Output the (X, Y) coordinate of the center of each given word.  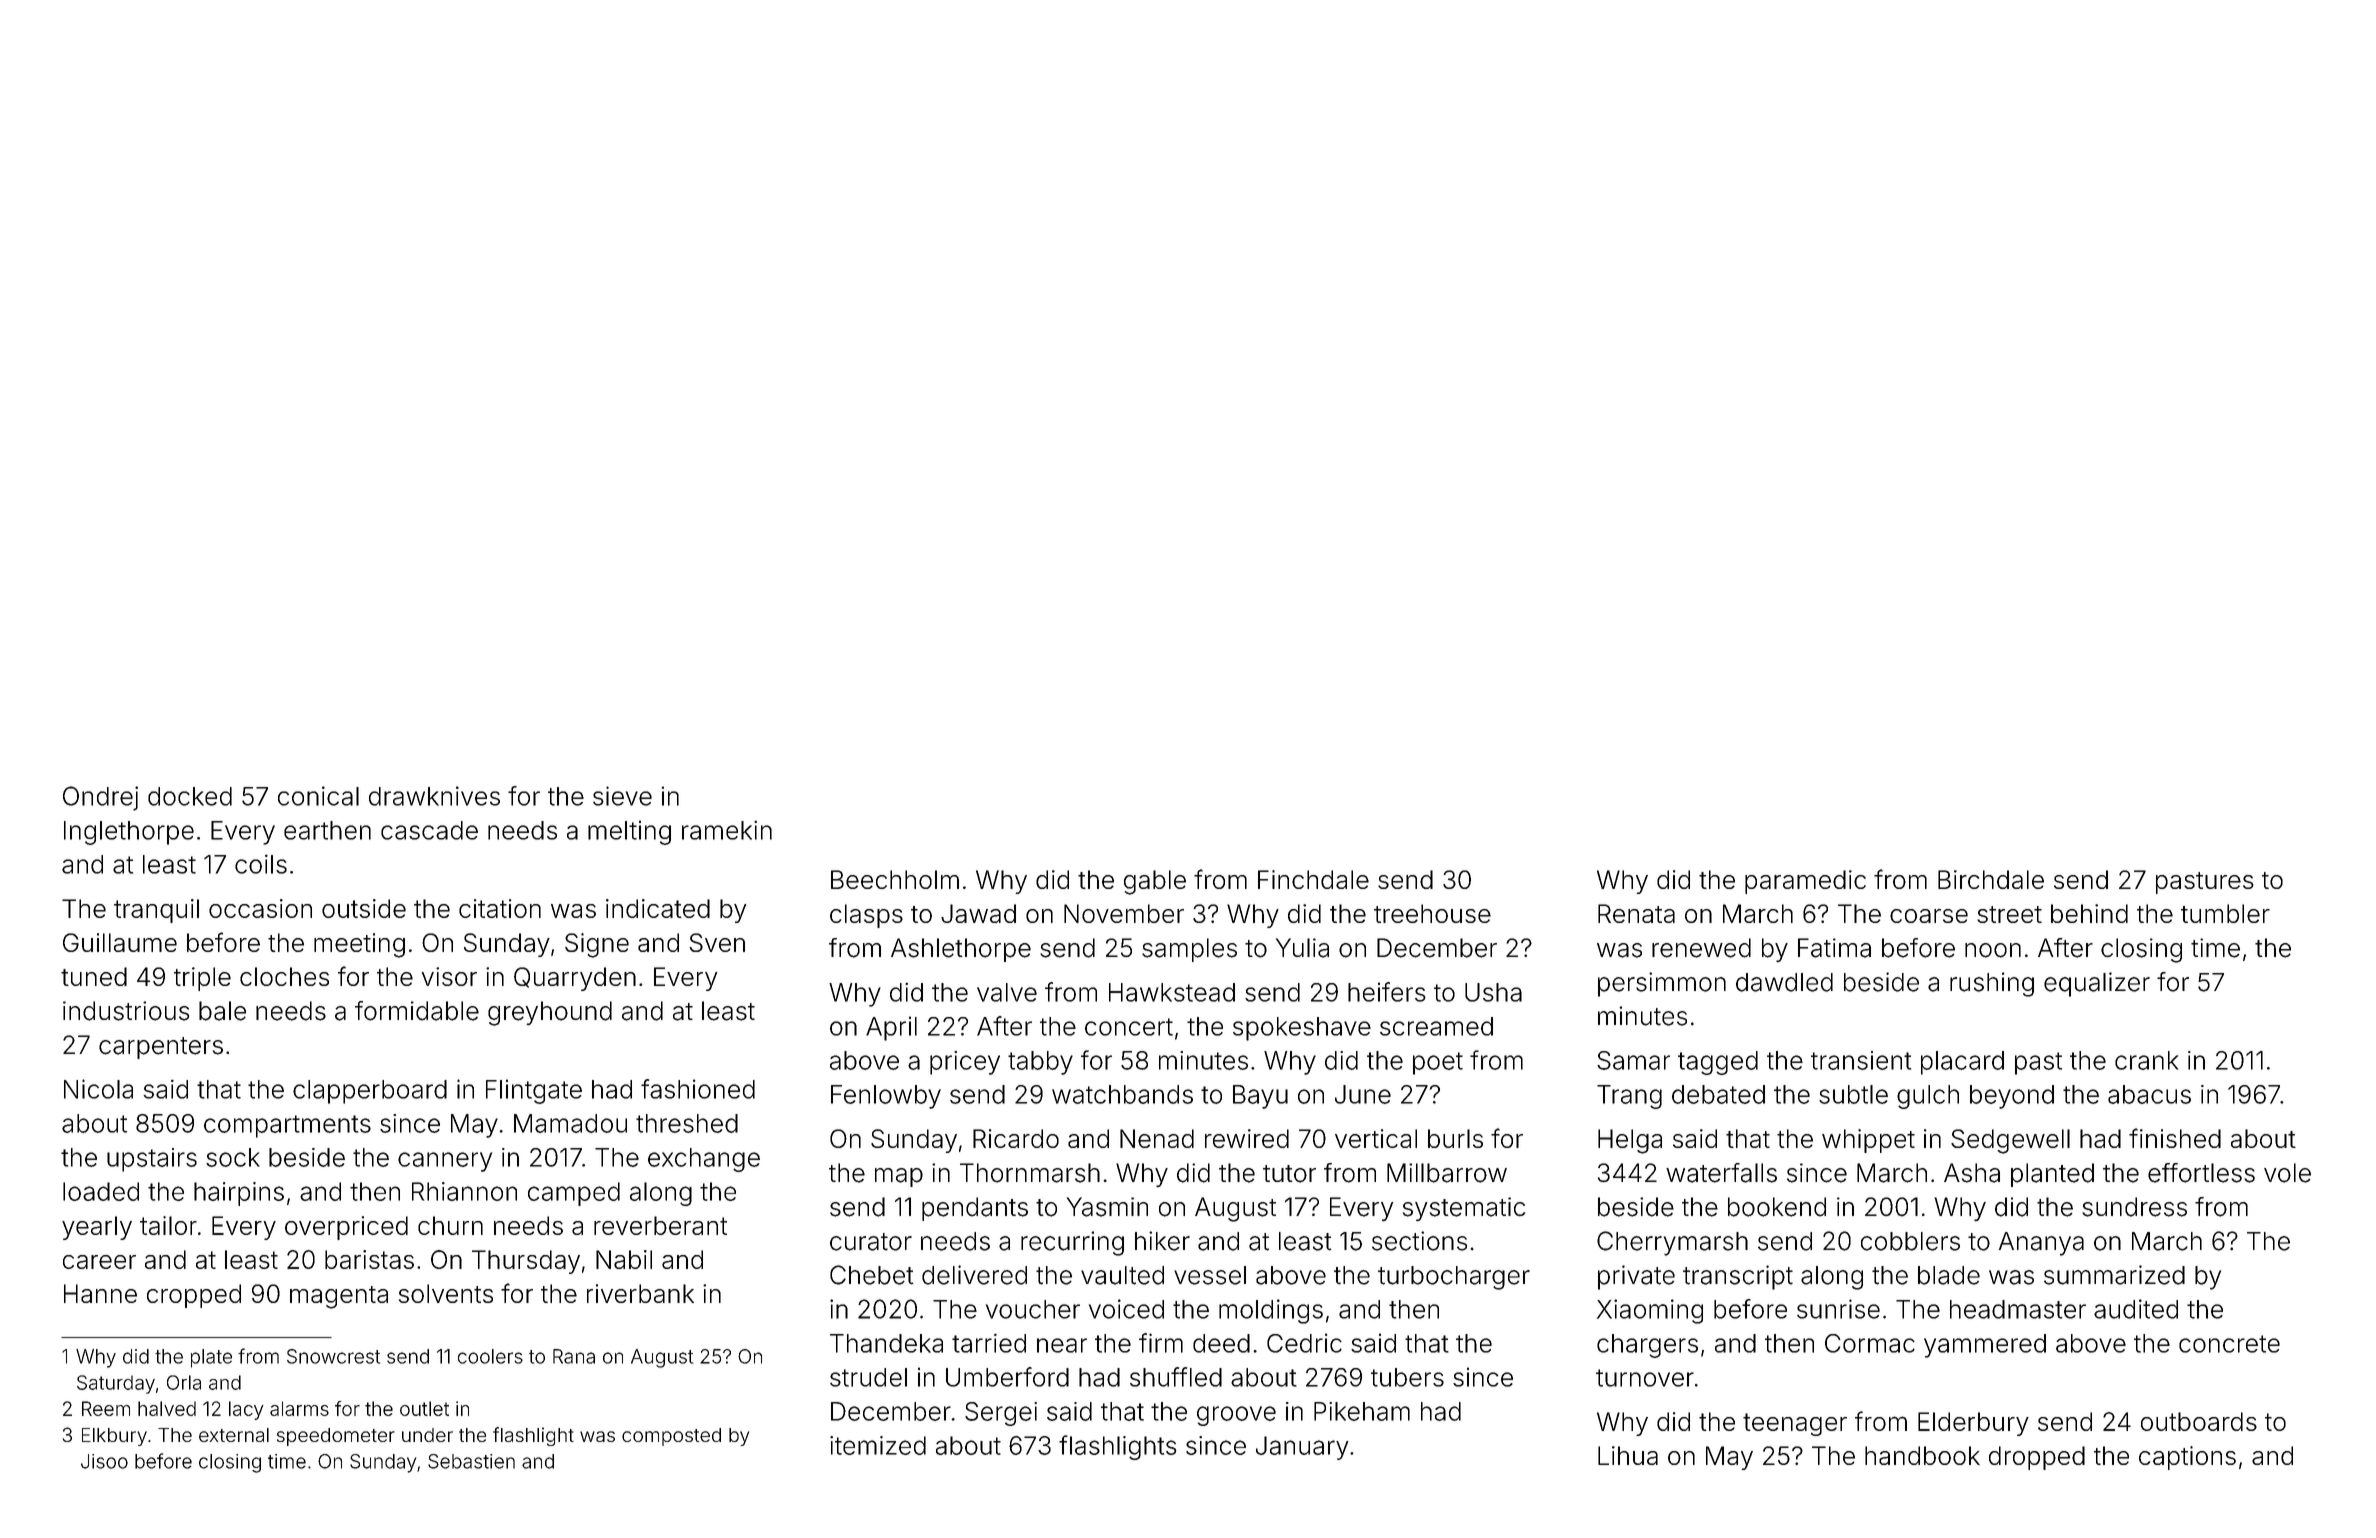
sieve (622, 796)
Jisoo (104, 1461)
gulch (1928, 1097)
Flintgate (534, 1091)
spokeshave (1302, 1029)
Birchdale (1991, 879)
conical (318, 796)
